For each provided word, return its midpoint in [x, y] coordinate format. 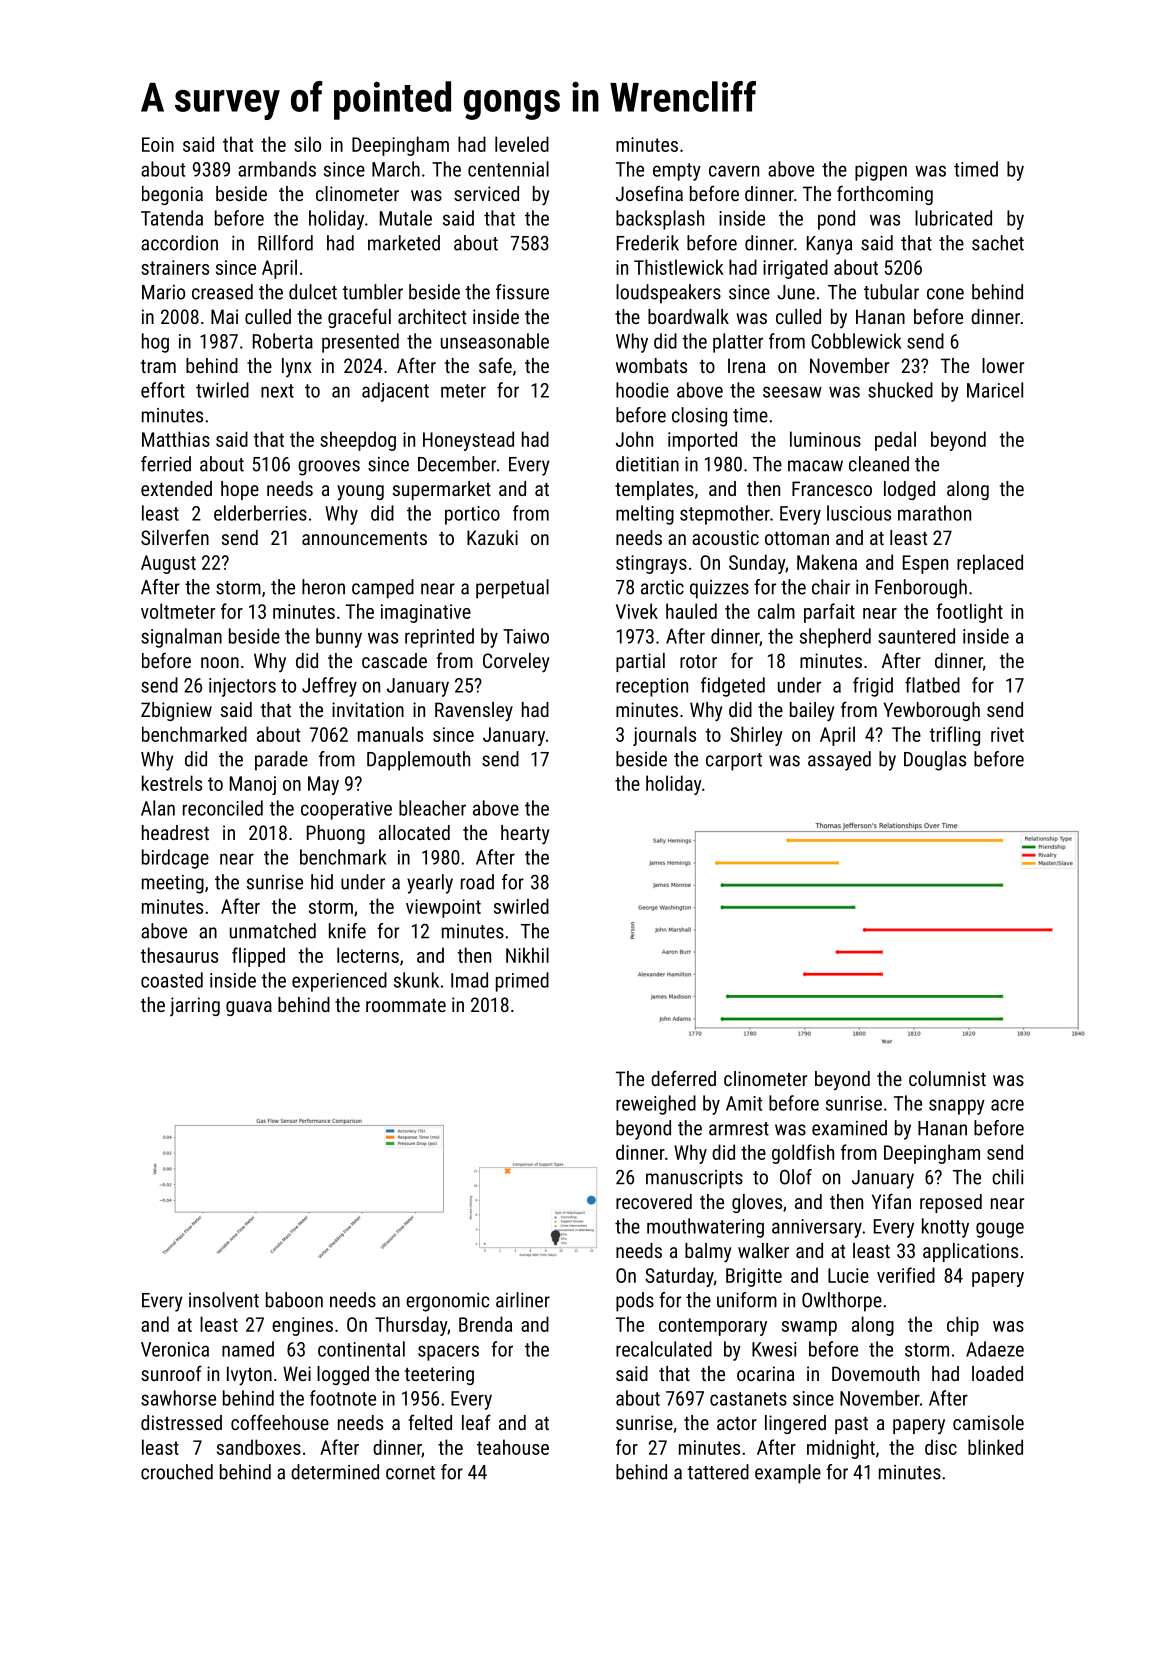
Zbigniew [176, 711]
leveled [522, 144]
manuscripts [694, 1179]
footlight [969, 613]
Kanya [829, 245]
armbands [277, 169]
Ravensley [474, 712]
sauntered [916, 636]
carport [734, 762]
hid [322, 882]
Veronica [175, 1349]
